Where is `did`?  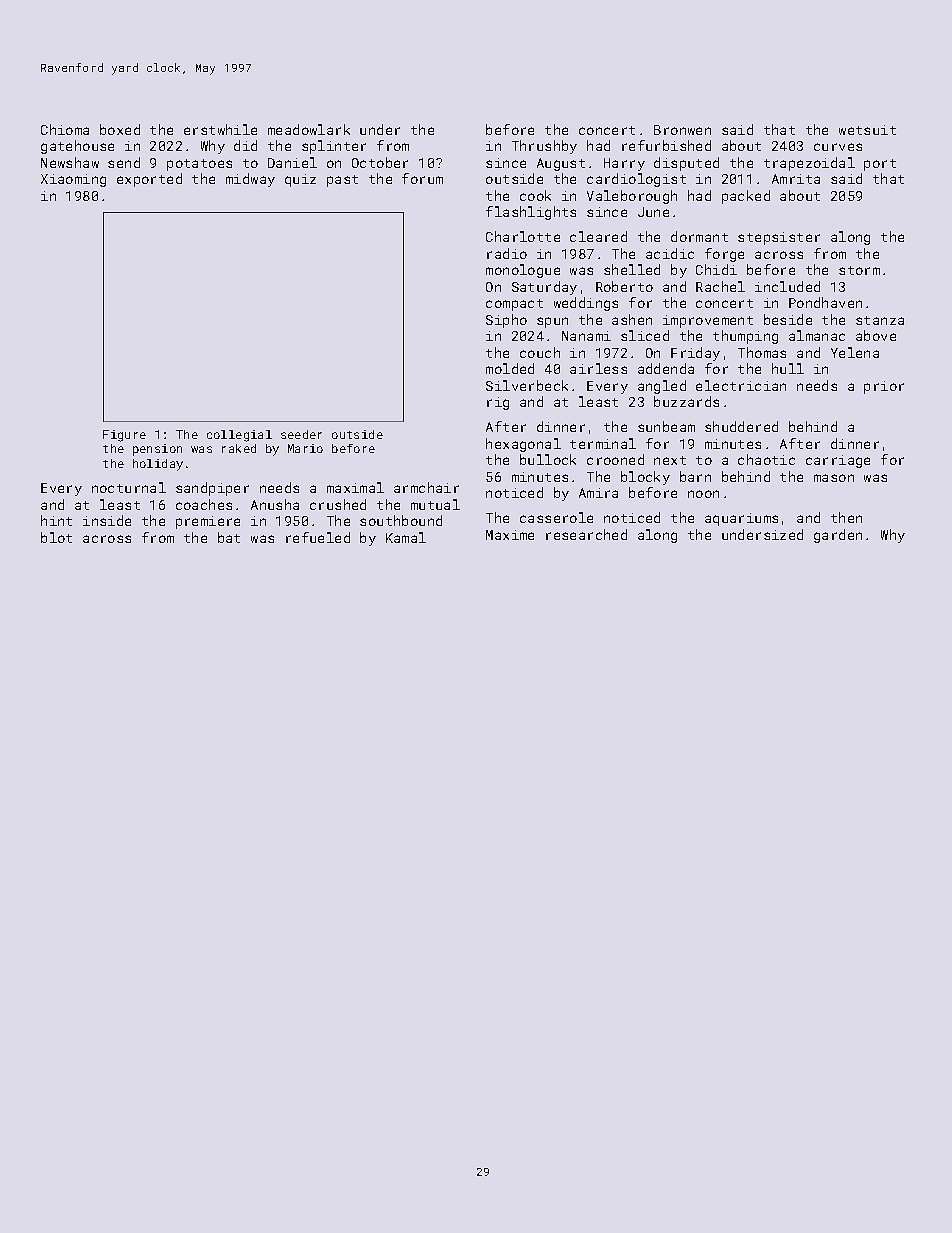 did is located at coordinates (245, 145).
